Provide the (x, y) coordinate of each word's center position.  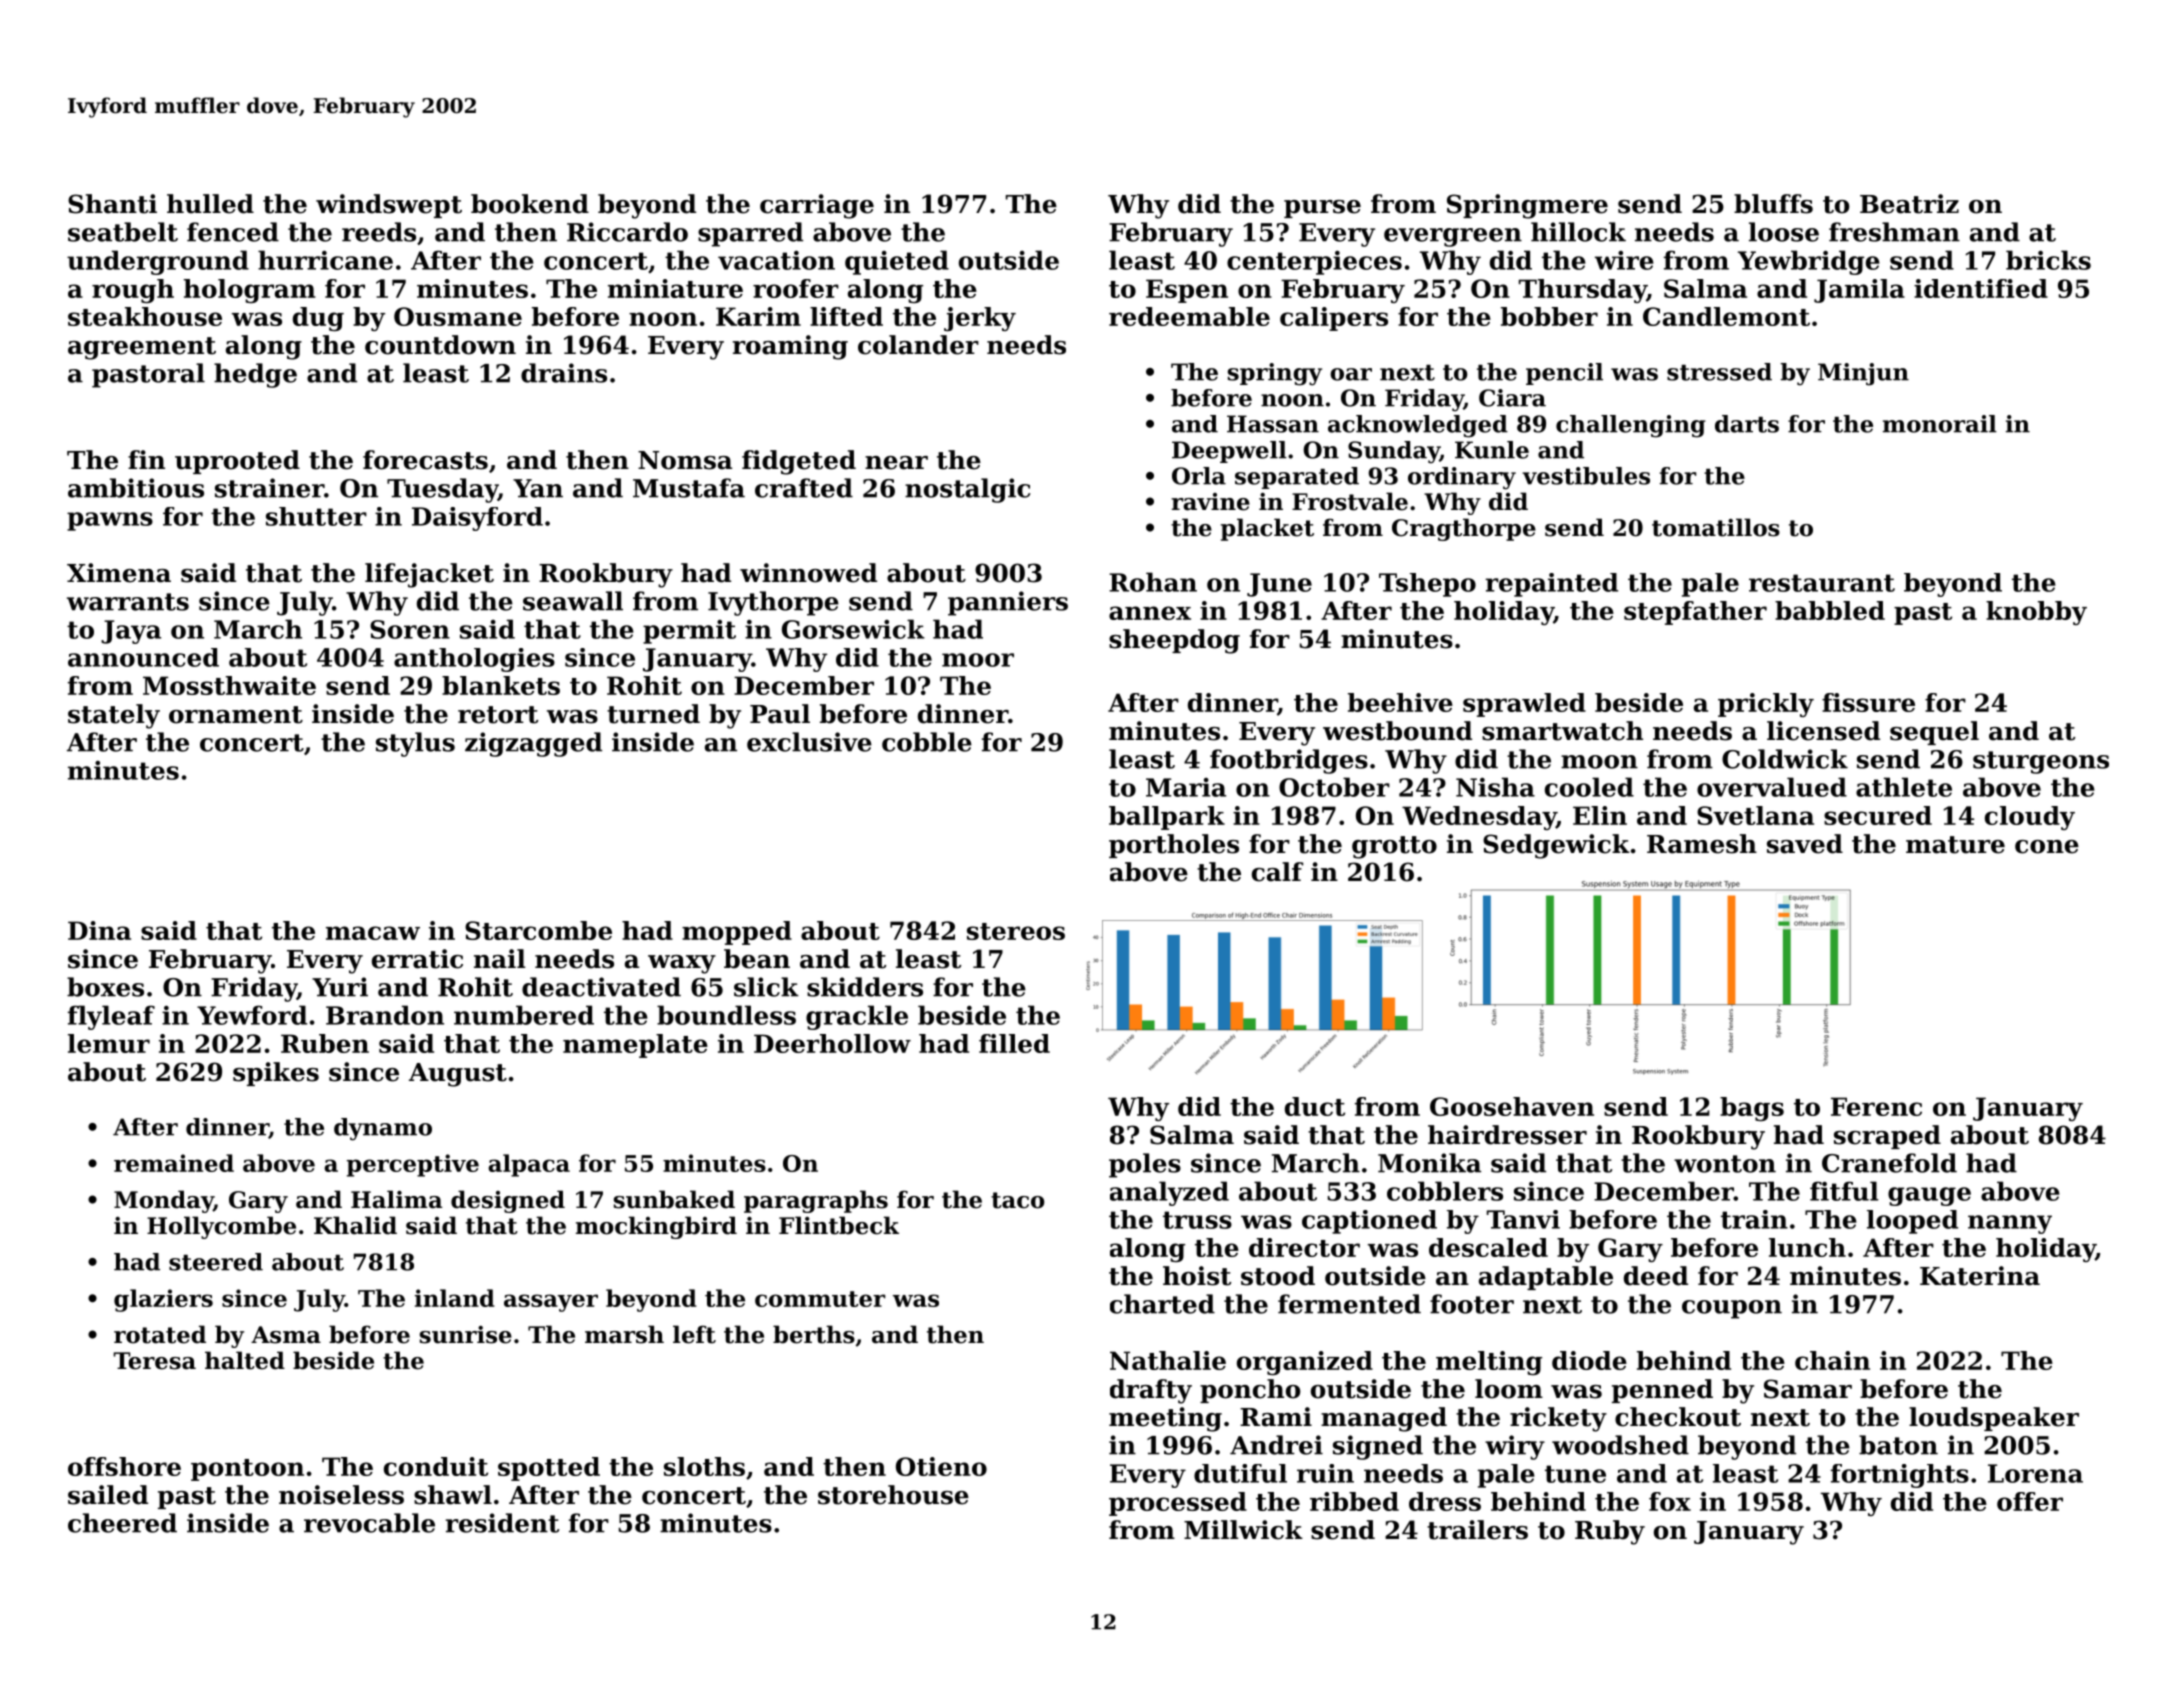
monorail (1940, 424)
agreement (142, 348)
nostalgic (968, 490)
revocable (369, 1523)
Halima (396, 1199)
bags (1752, 1109)
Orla (1199, 476)
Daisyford (477, 519)
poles (1145, 1165)
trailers (1477, 1530)
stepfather (1695, 613)
